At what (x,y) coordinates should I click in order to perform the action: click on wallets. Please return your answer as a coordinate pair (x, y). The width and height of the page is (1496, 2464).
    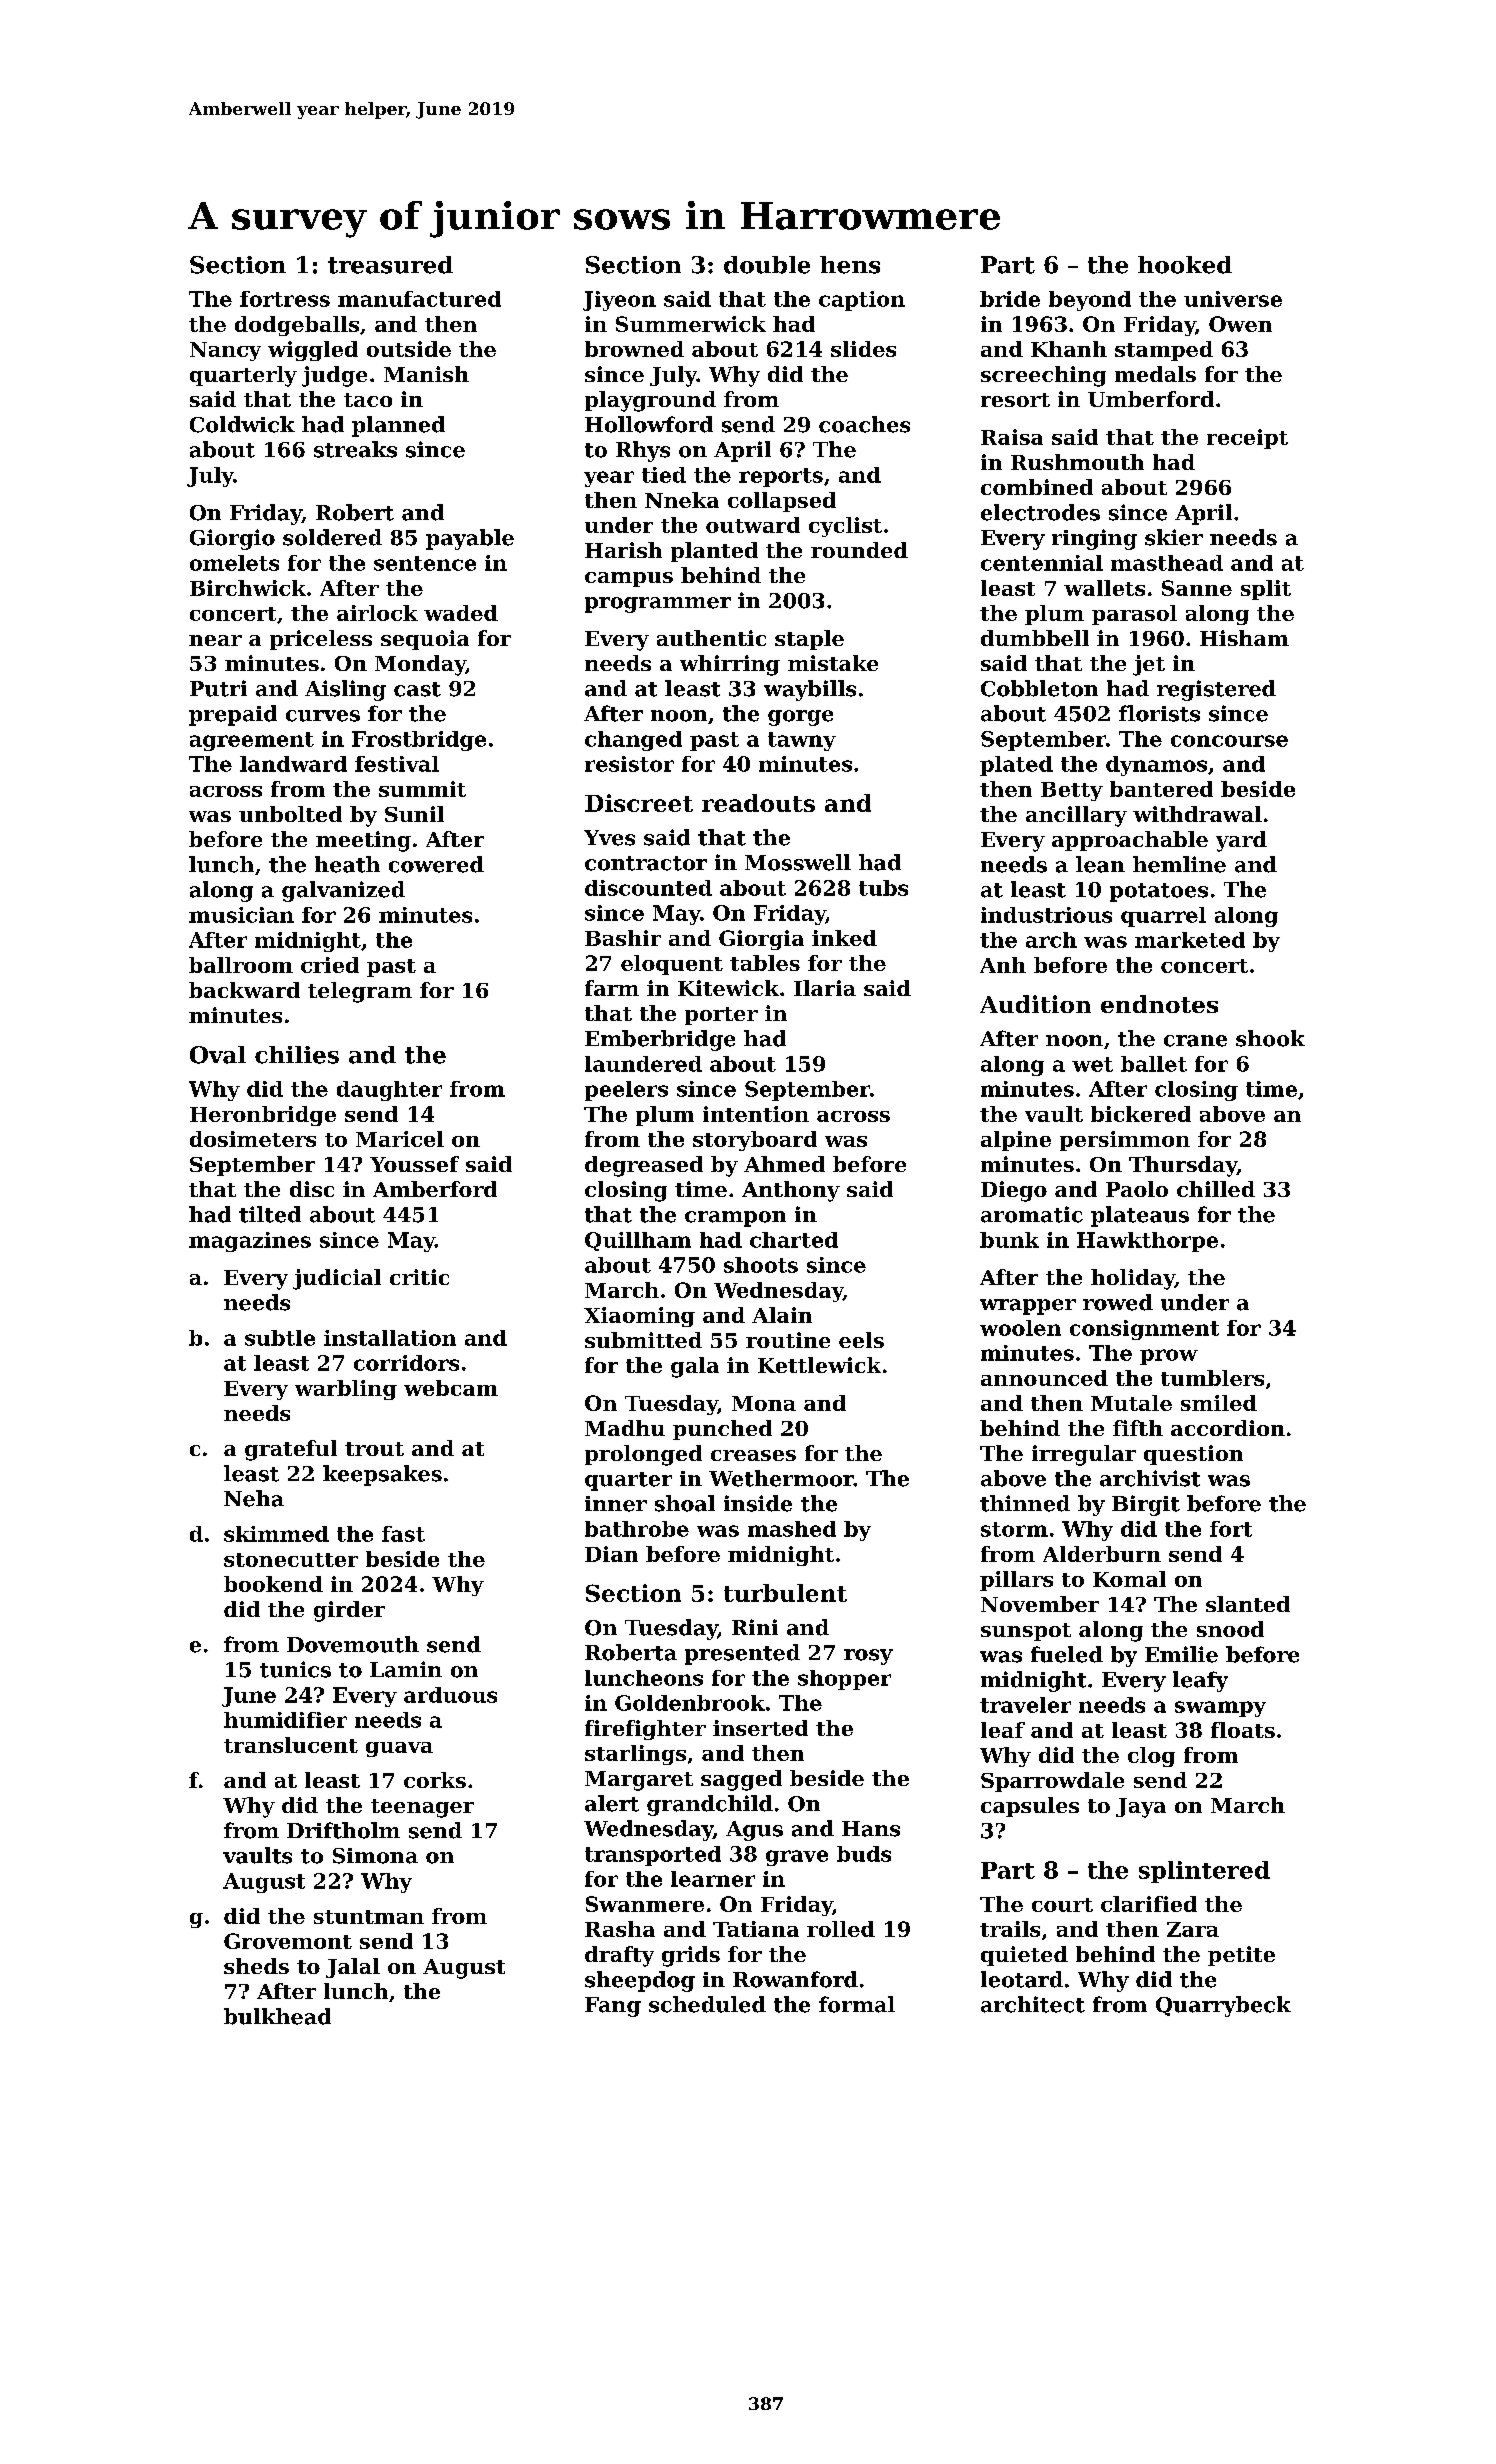
    Looking at the image, I should click on (1104, 588).
